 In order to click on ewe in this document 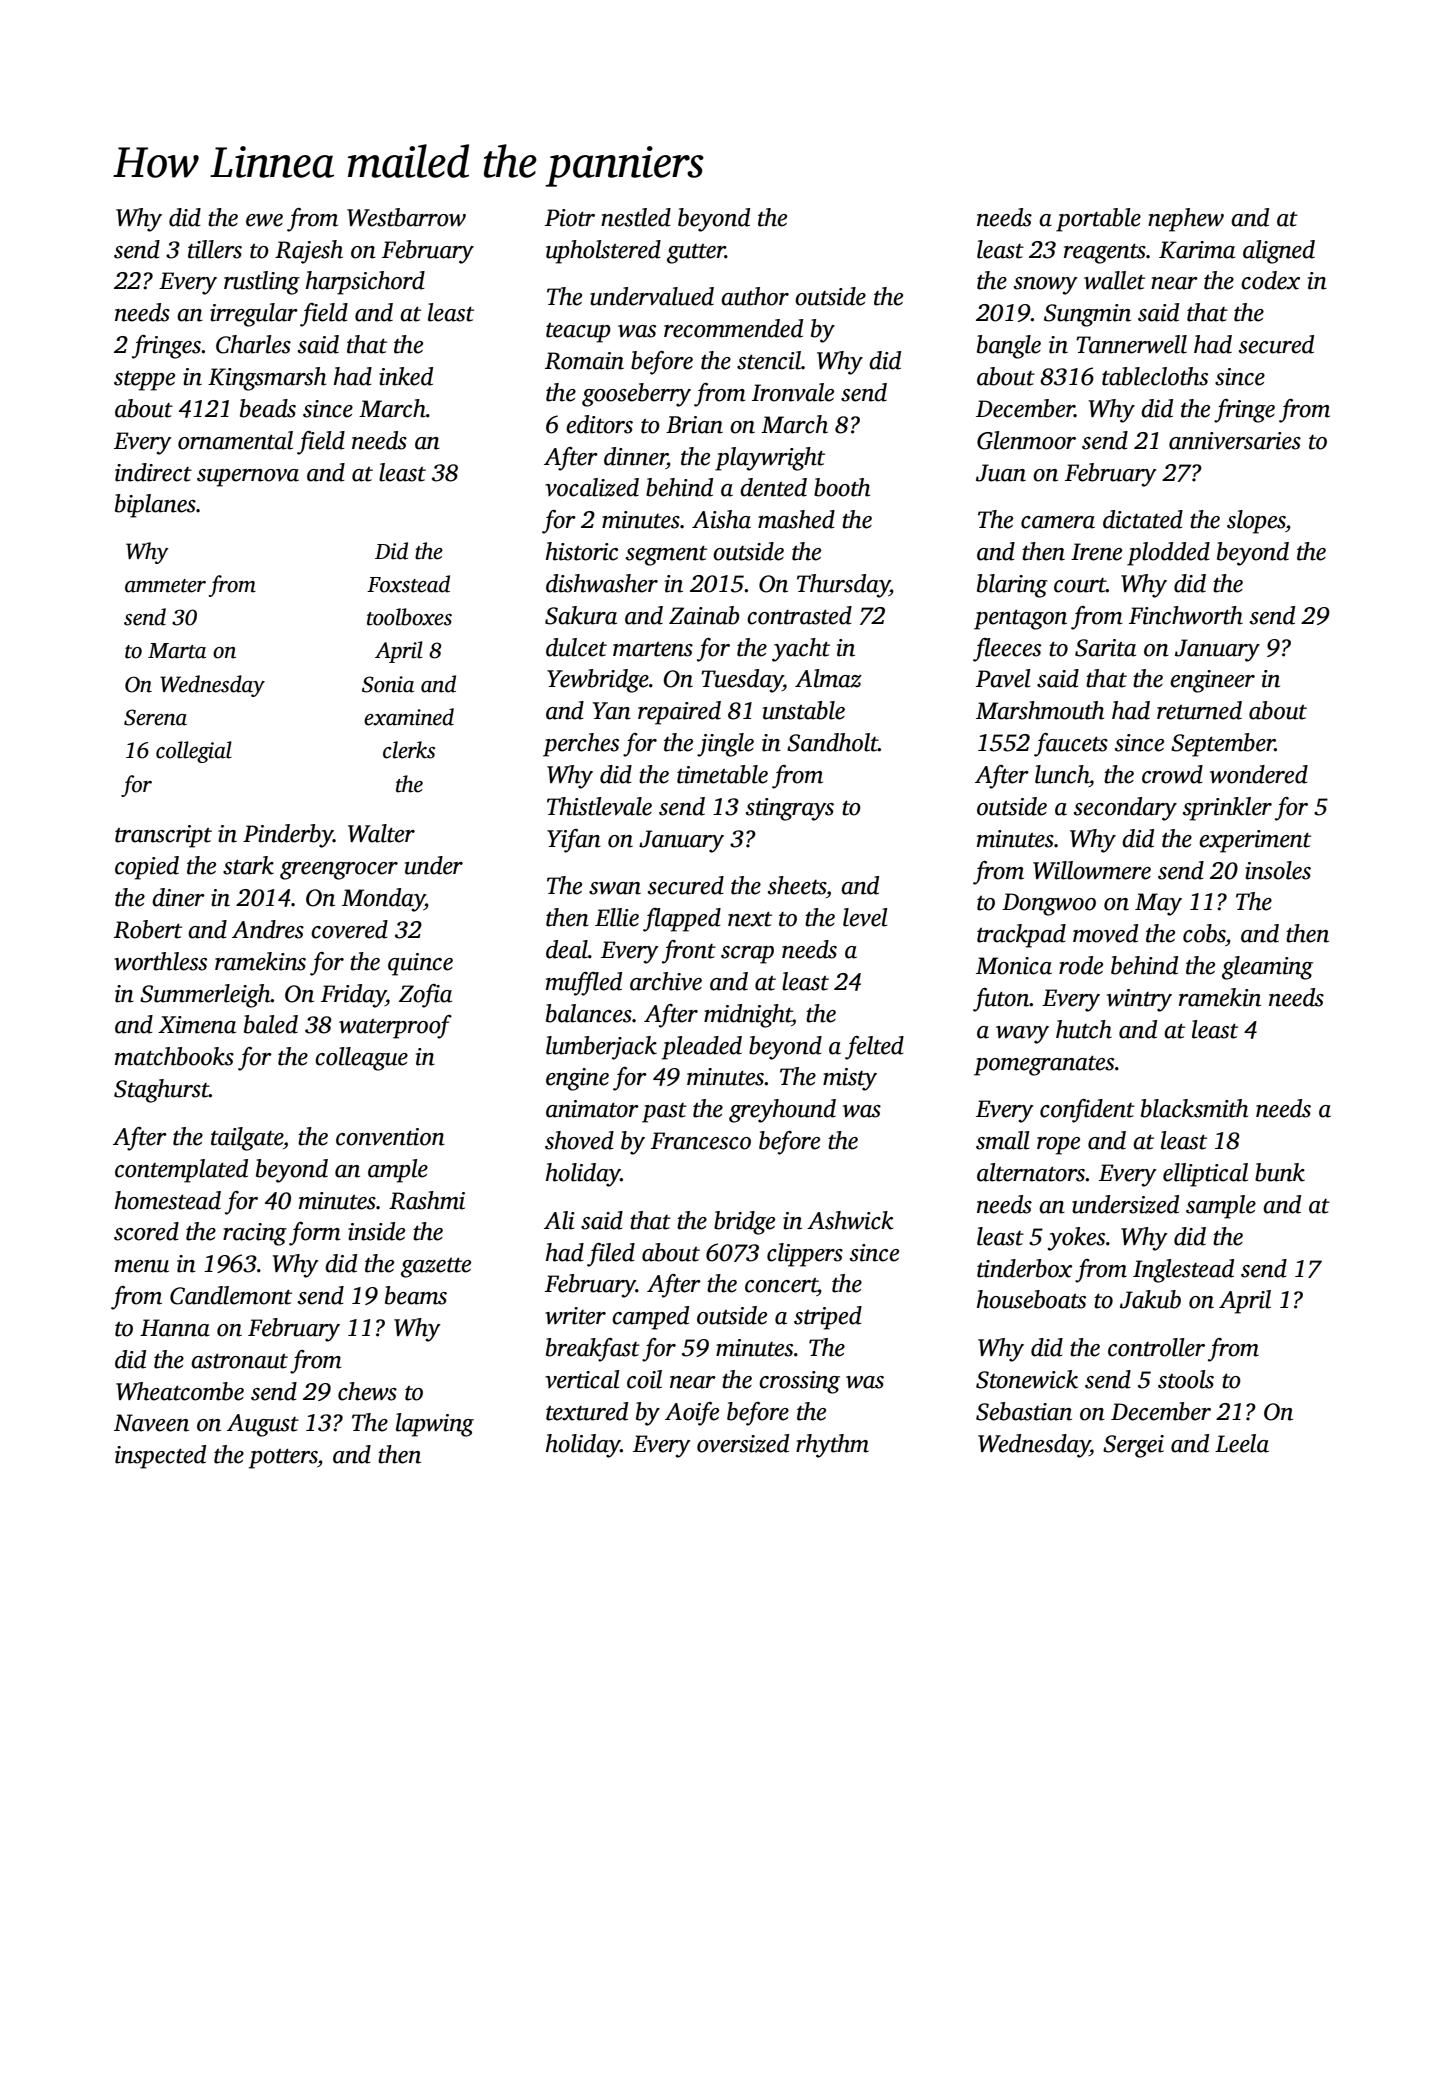, I will do `click(264, 220)`.
